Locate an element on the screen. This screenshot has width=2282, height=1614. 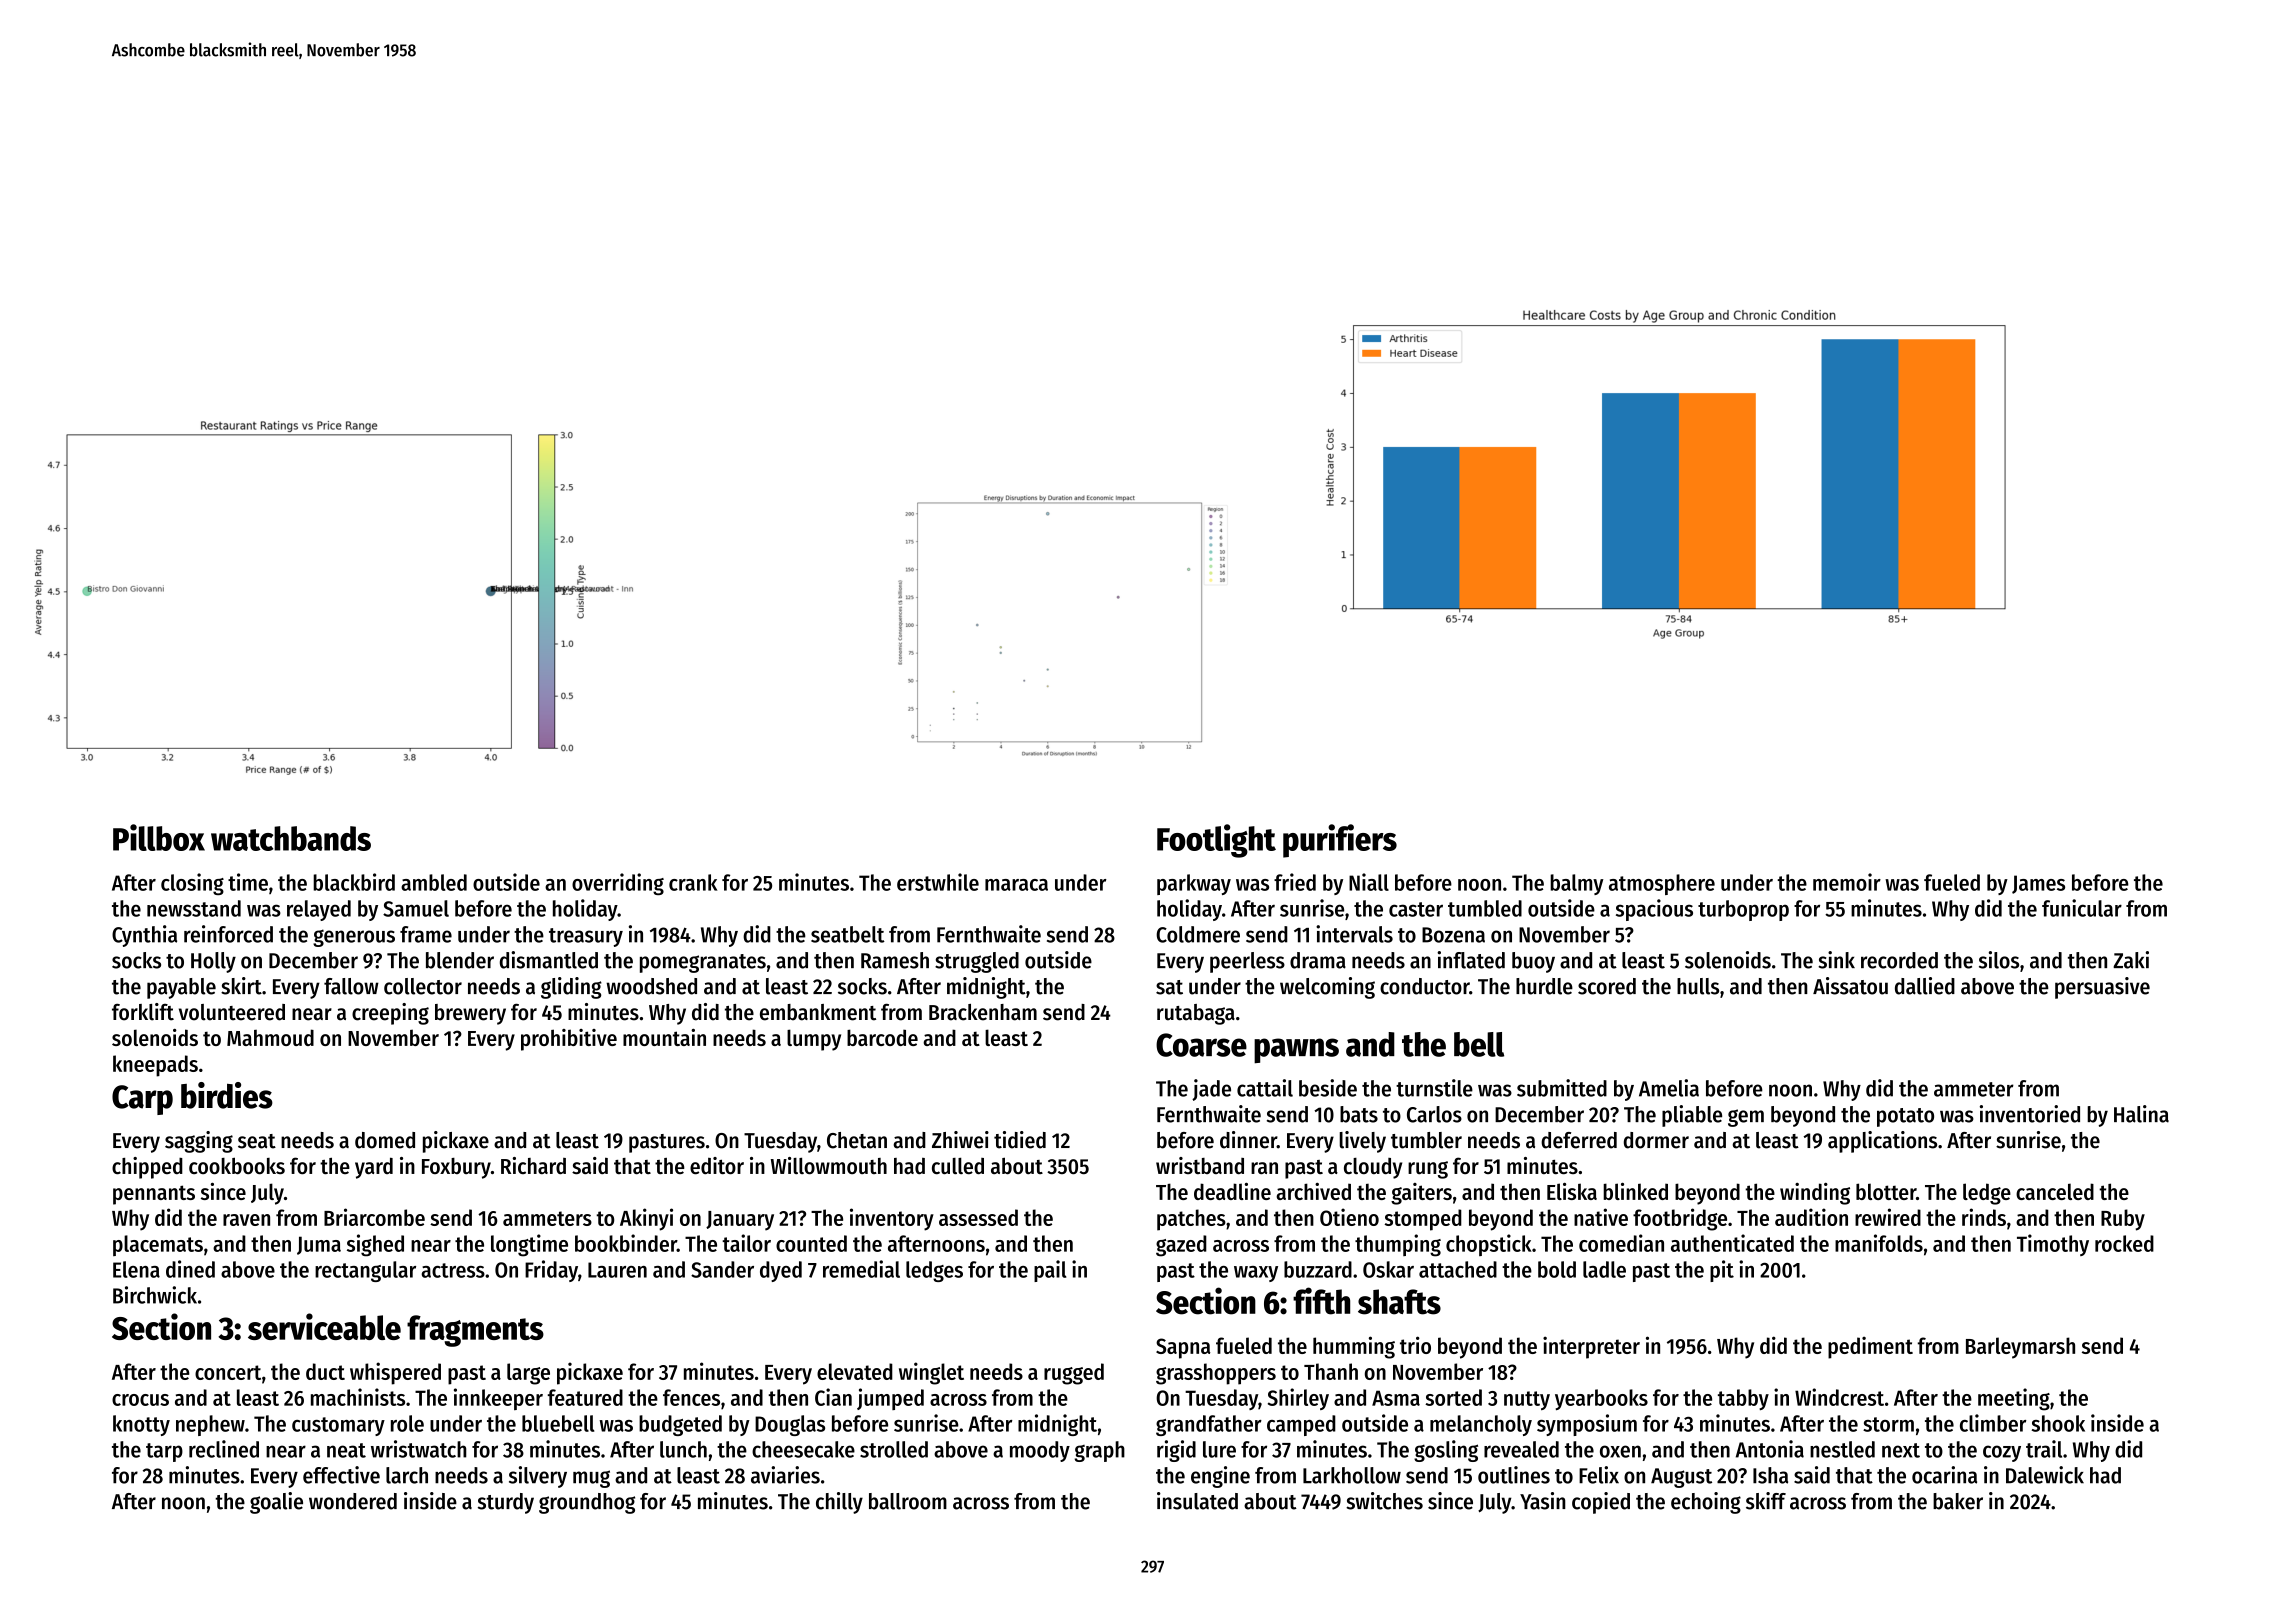
Footlight is located at coordinates (1216, 841).
